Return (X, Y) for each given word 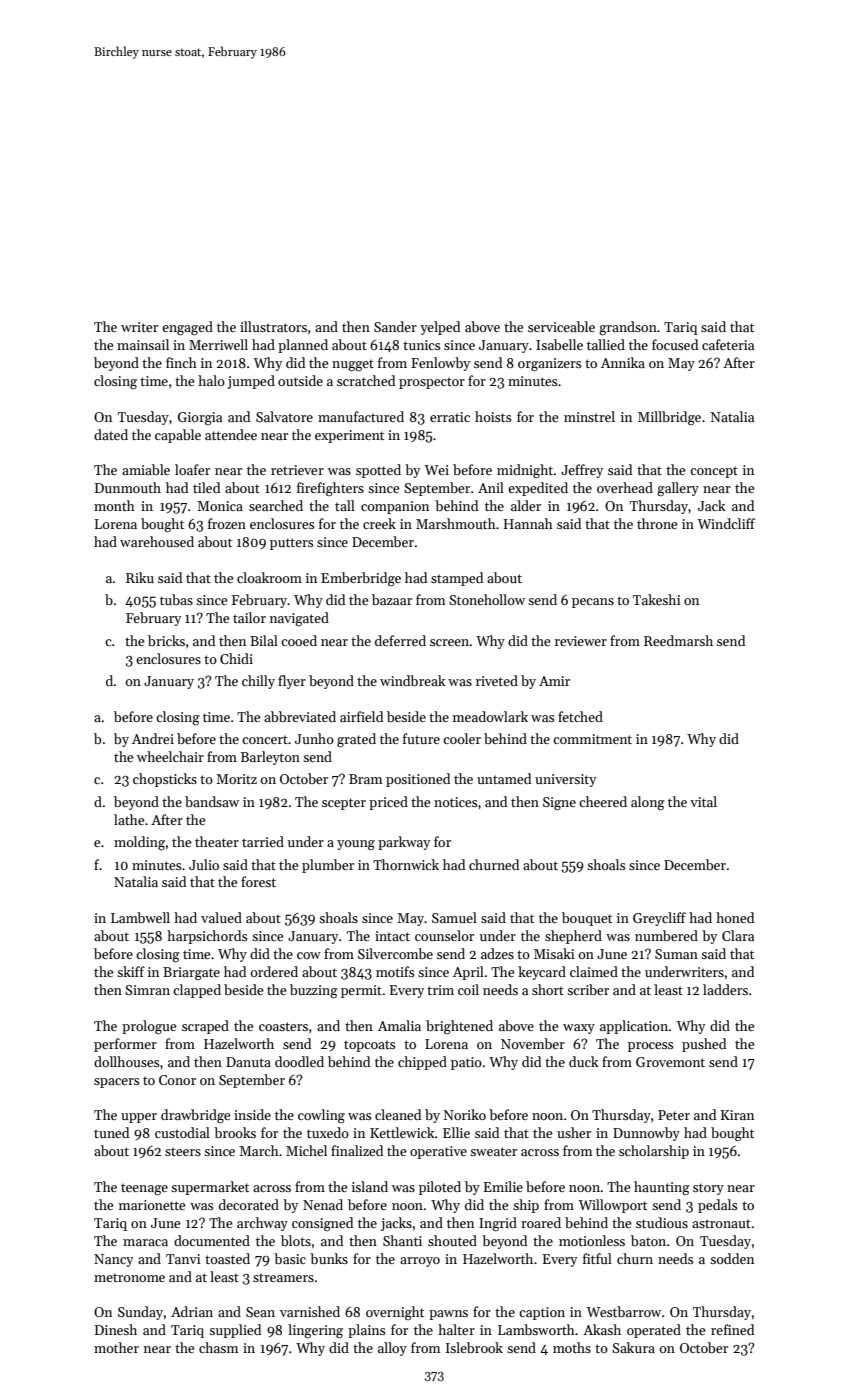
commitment (592, 739)
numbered (666, 935)
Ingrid (498, 1224)
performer (125, 1045)
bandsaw (212, 801)
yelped (440, 328)
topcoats (369, 1046)
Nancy (113, 1260)
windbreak (413, 680)
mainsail (143, 344)
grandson (628, 328)
